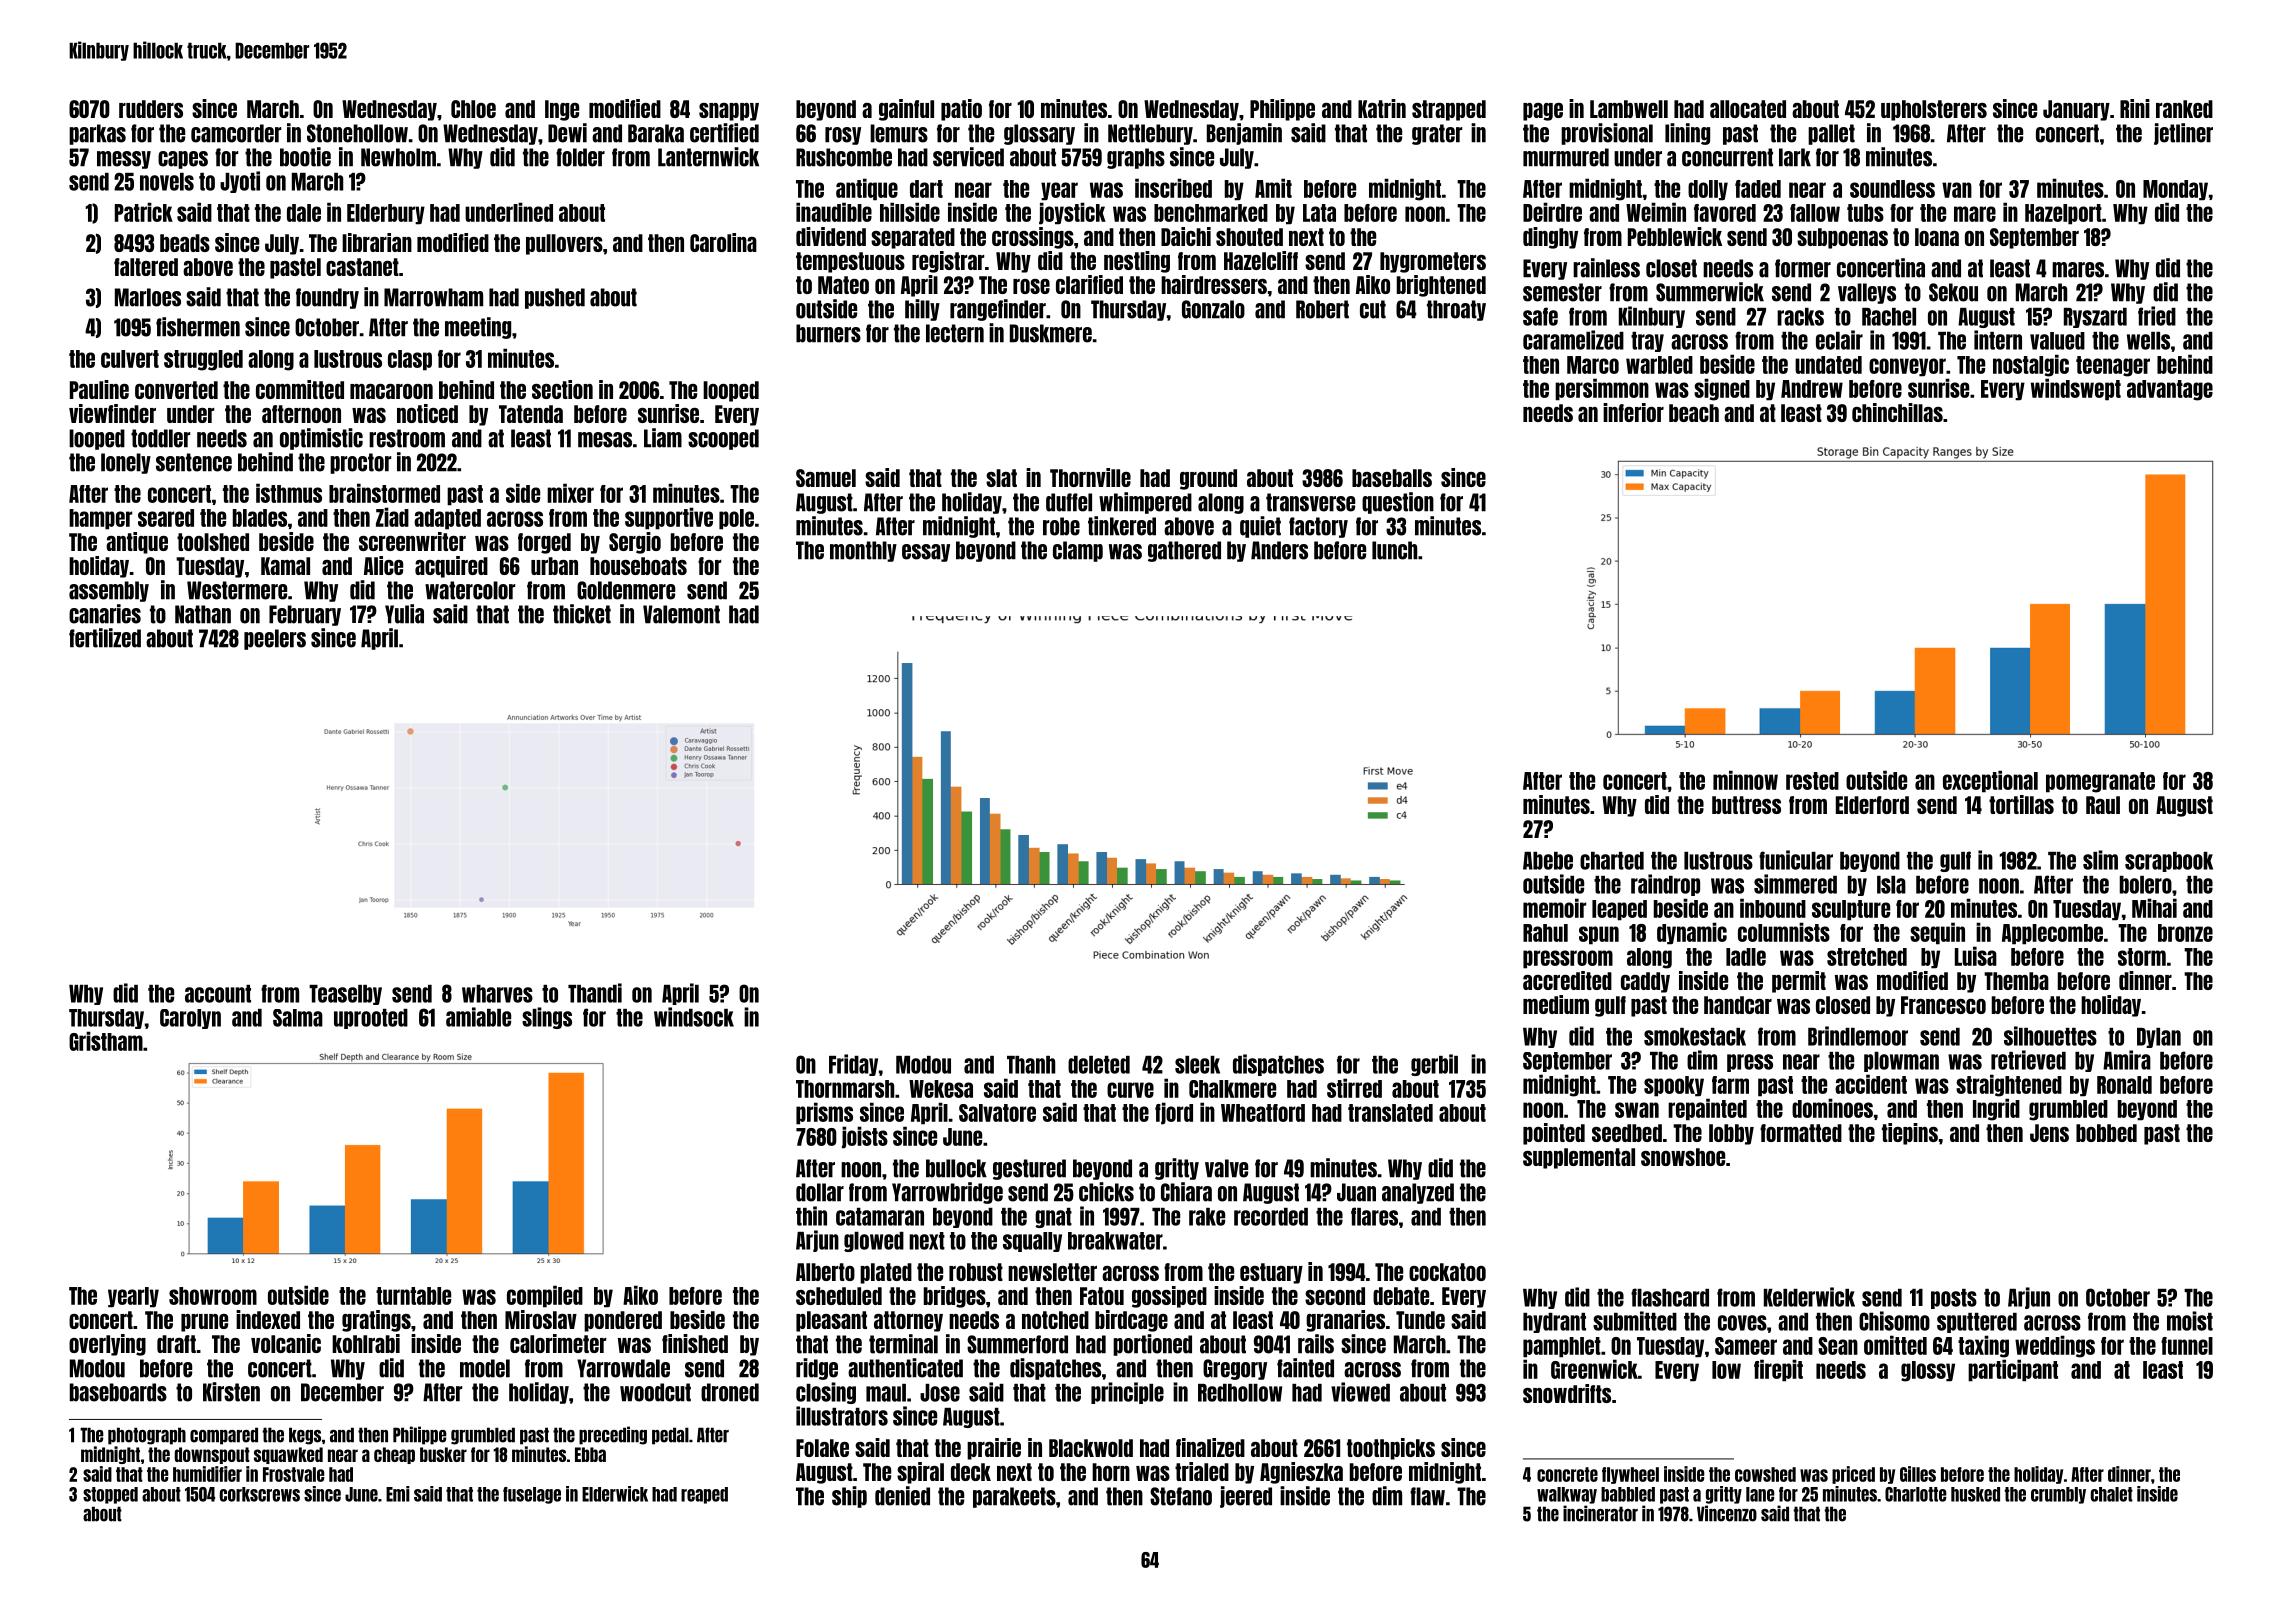 Image resolution: width=2282 pixels, height=1614 pixels. What do you see at coordinates (198, 327) in the page?
I see `fishermen` at bounding box center [198, 327].
